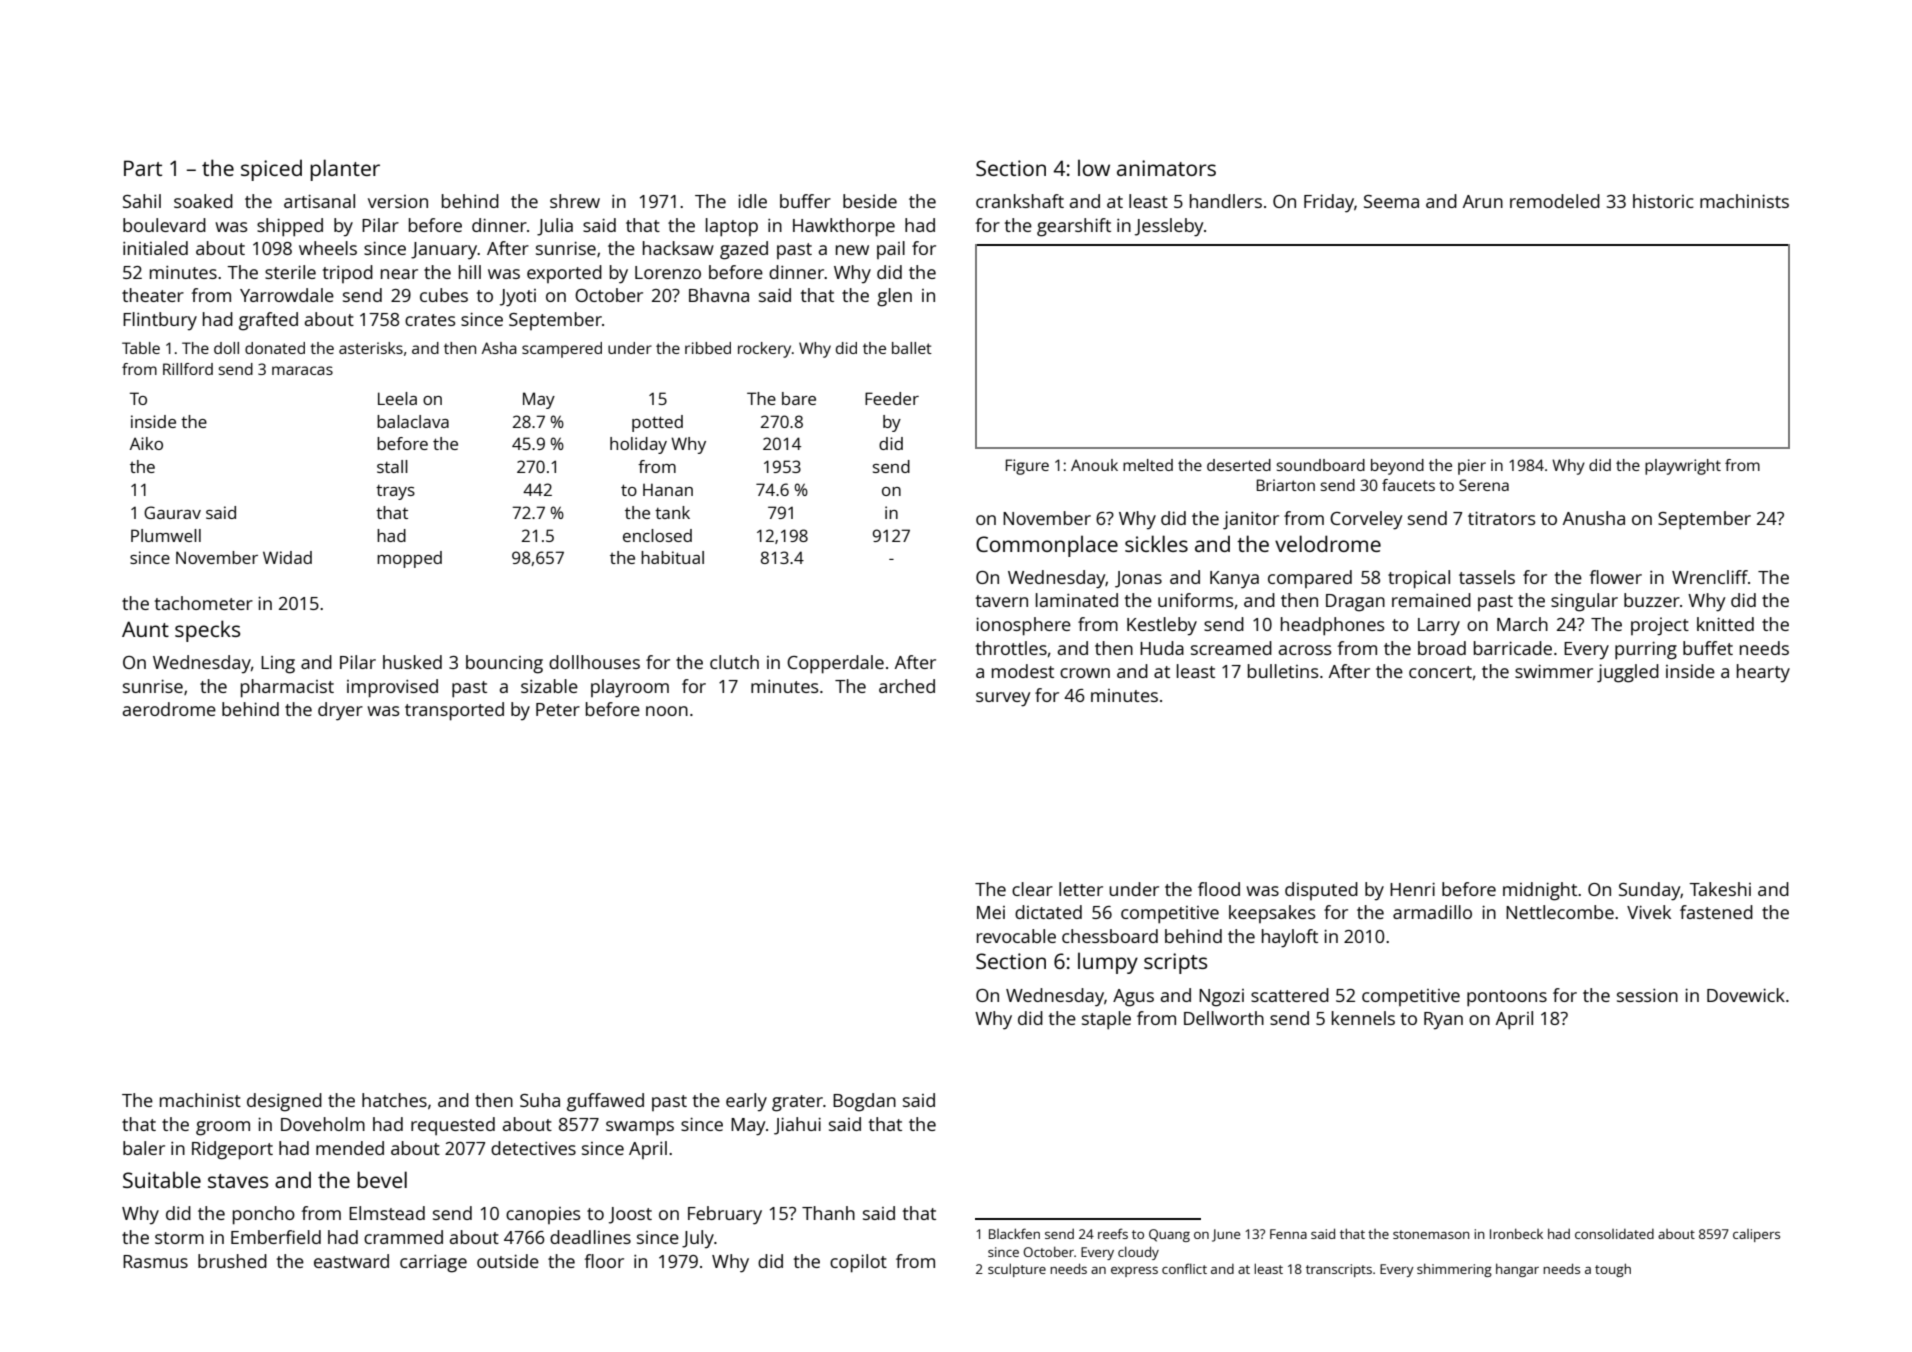 Image resolution: width=1912 pixels, height=1352 pixels. What do you see at coordinates (203, 201) in the document?
I see `soaked` at bounding box center [203, 201].
